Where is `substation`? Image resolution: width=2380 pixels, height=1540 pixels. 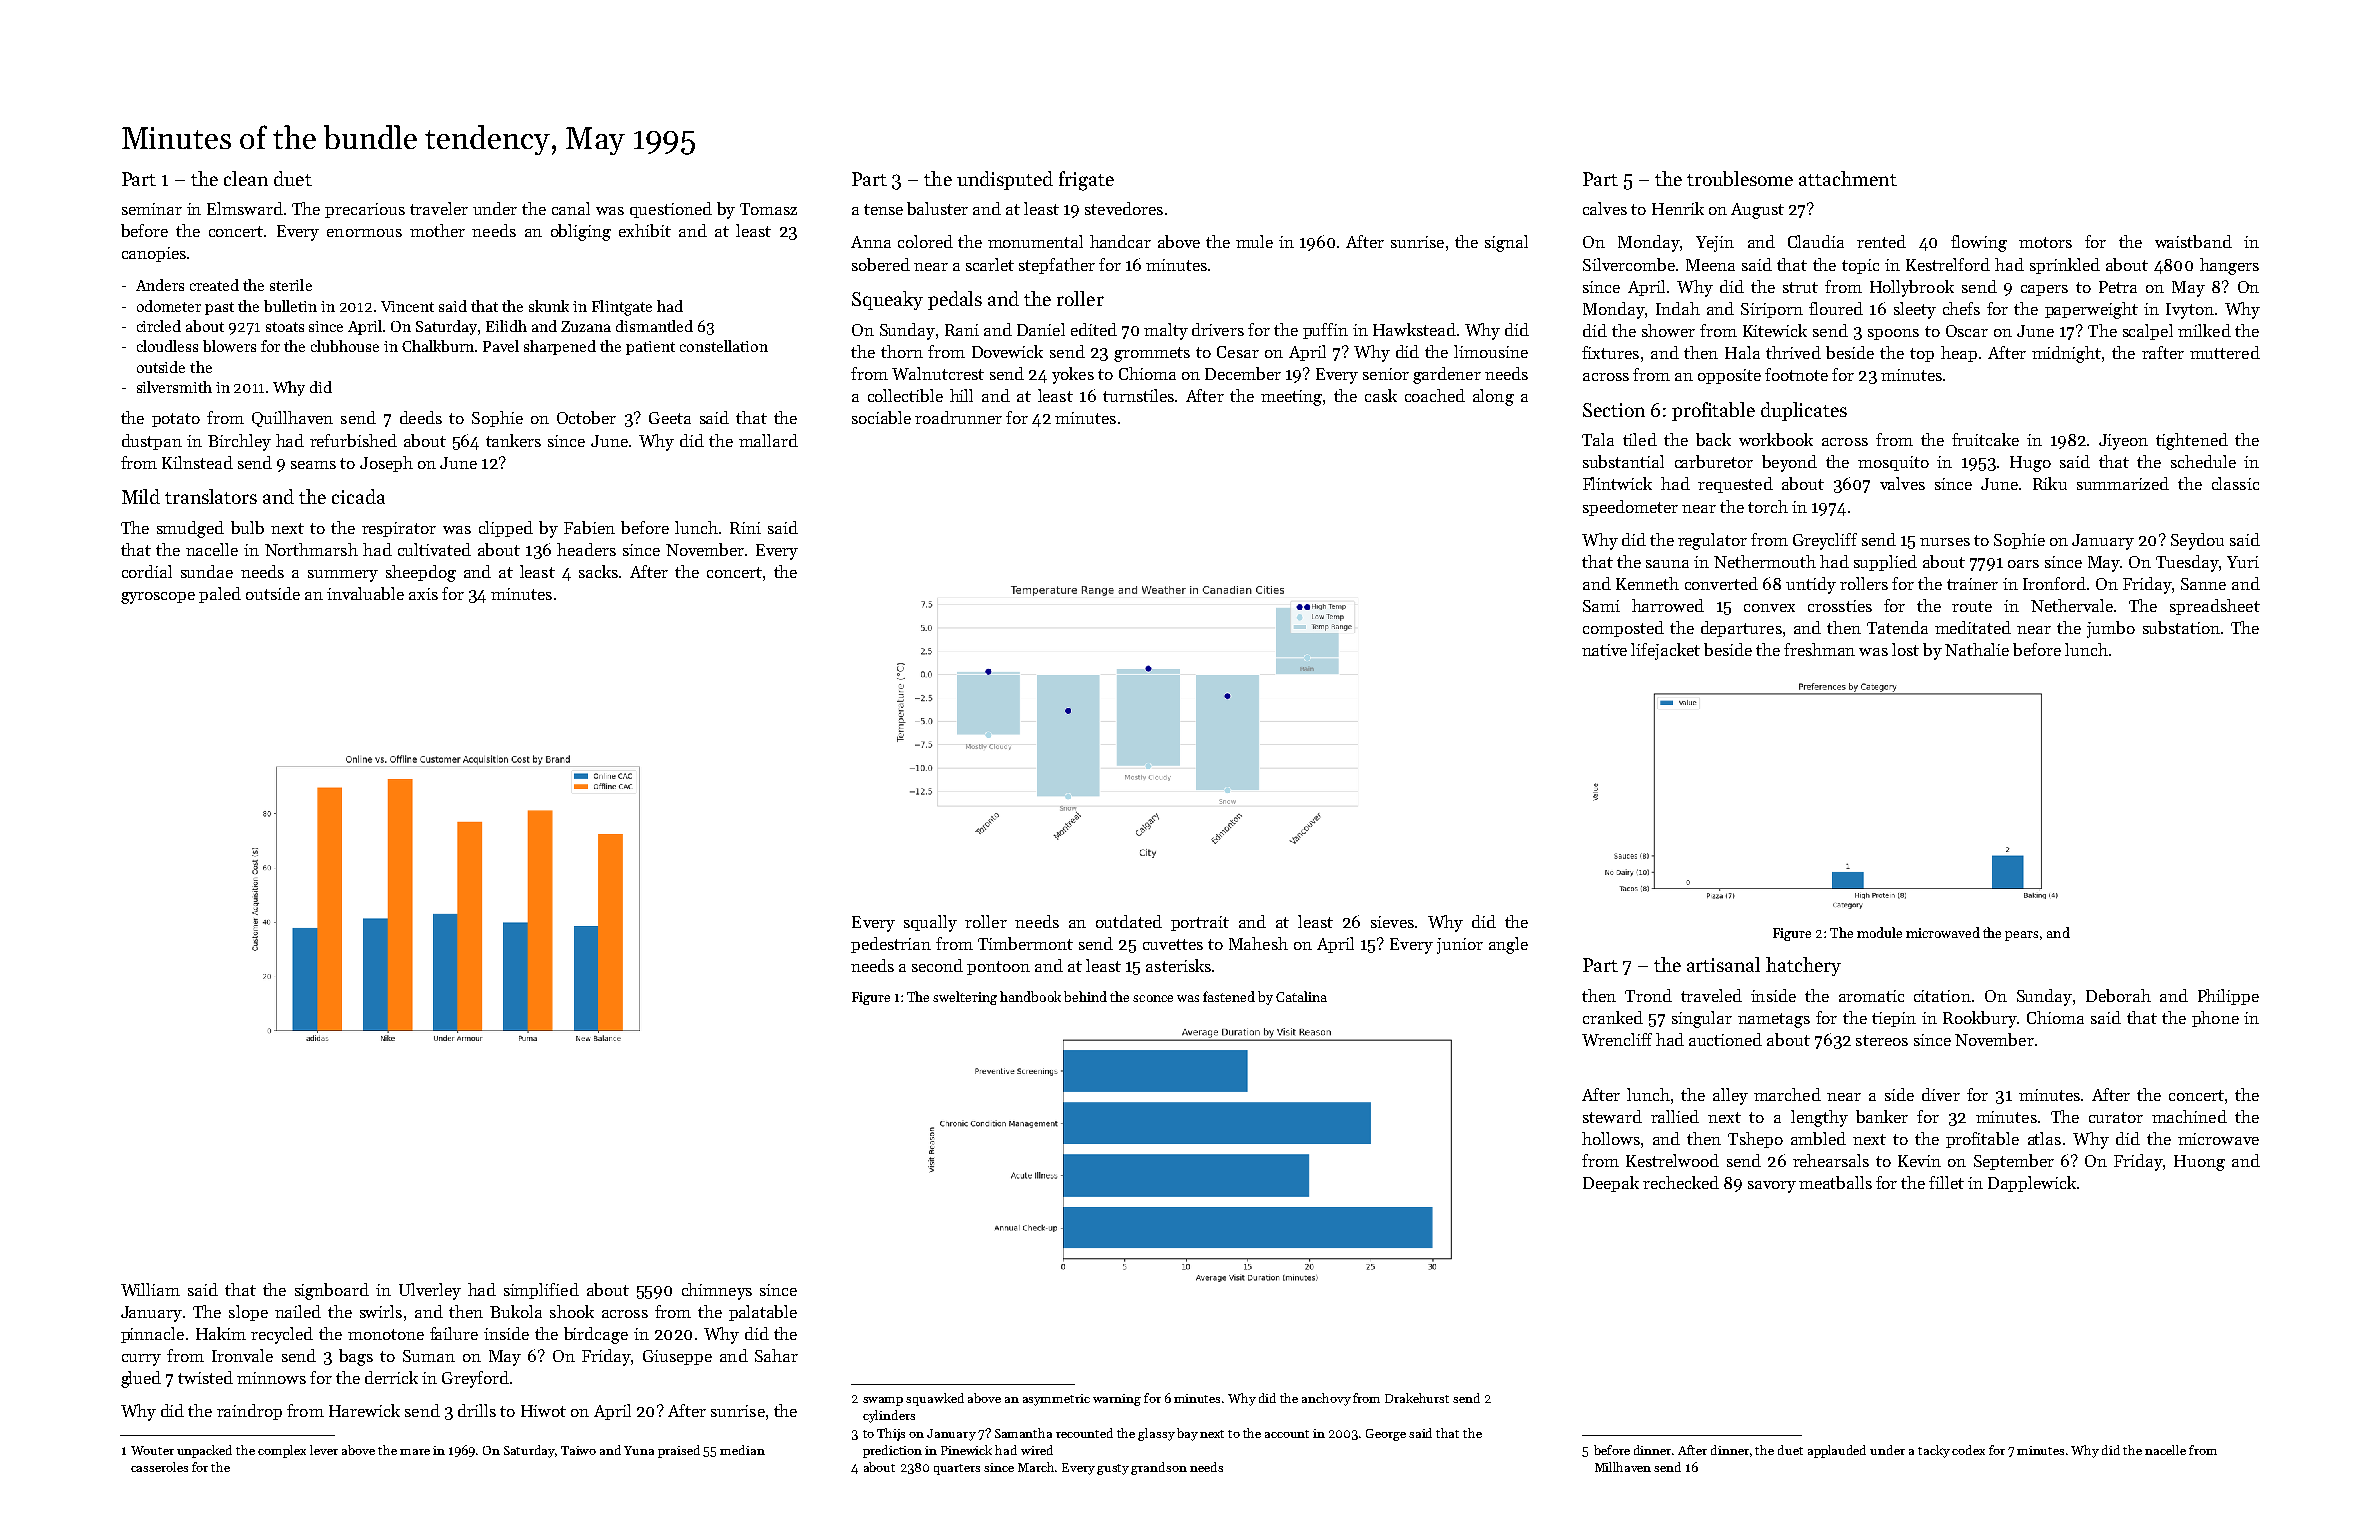
substation is located at coordinates (2181, 627).
